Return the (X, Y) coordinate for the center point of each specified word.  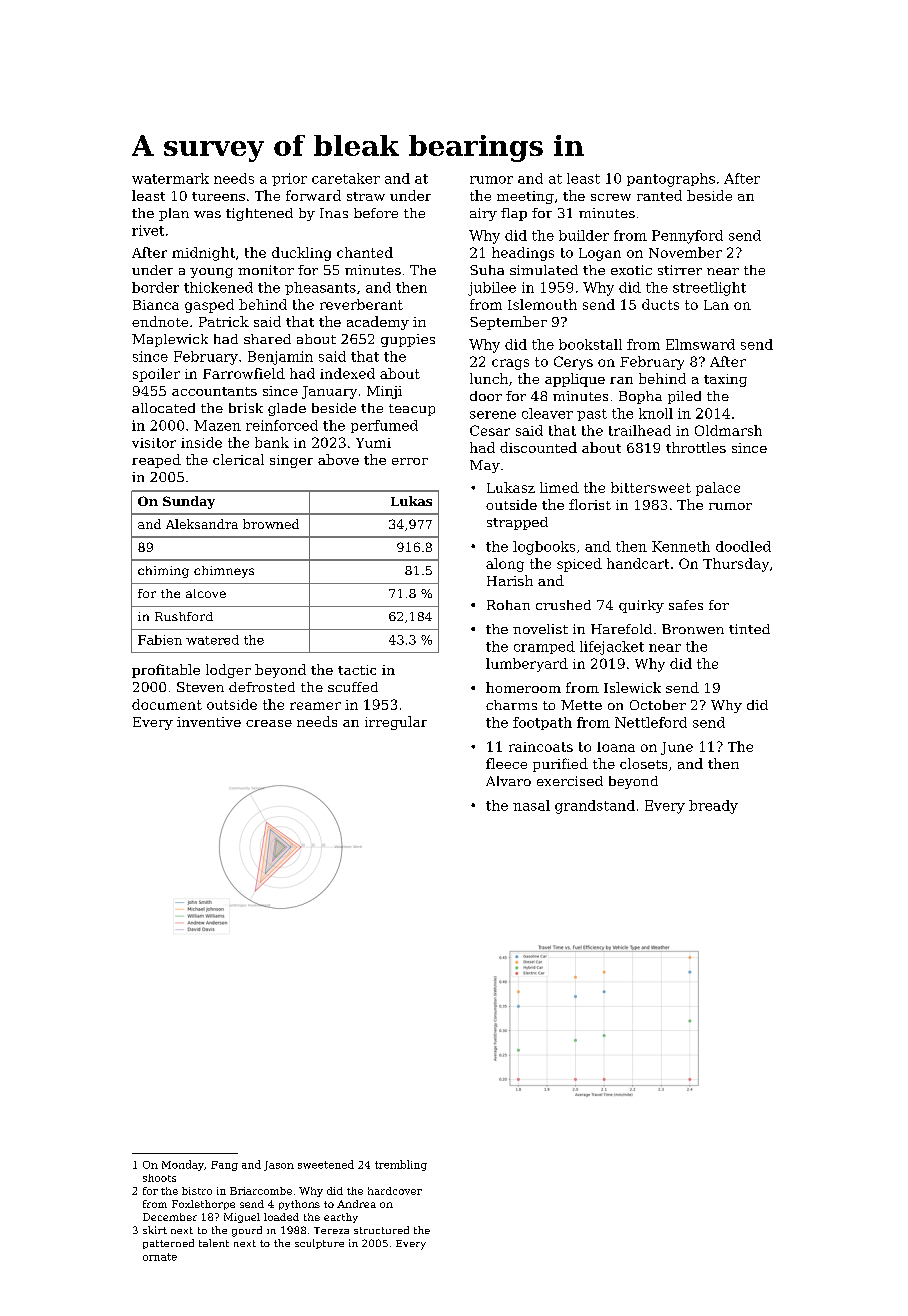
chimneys (224, 572)
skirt (155, 1230)
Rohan (508, 605)
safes (686, 605)
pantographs (671, 180)
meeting (525, 197)
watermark (170, 178)
